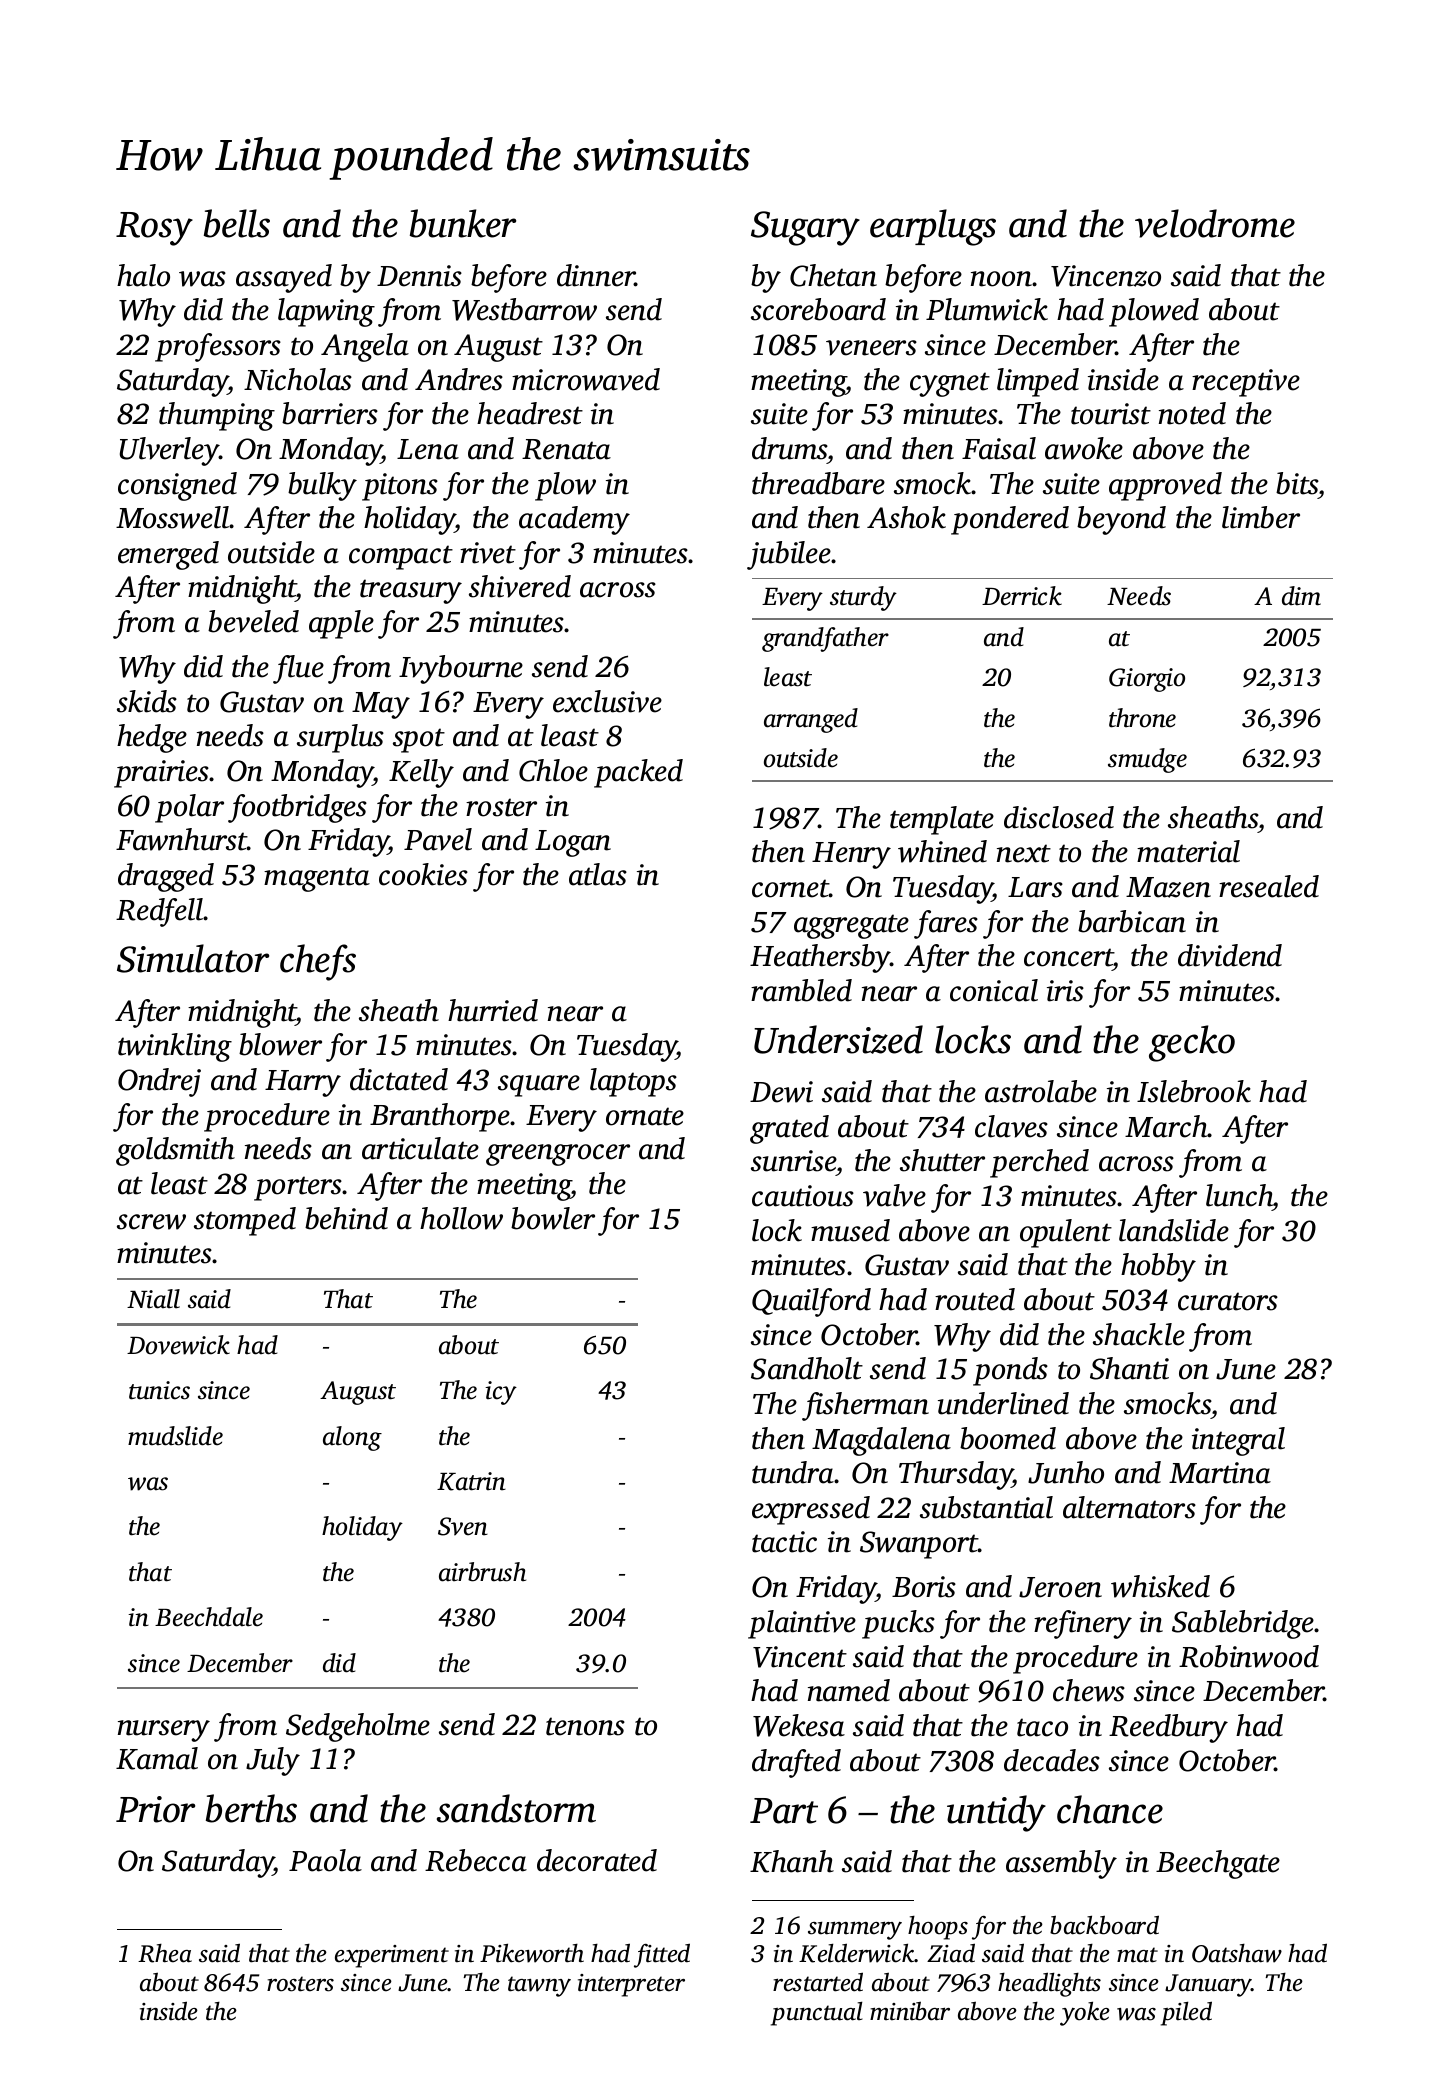  What do you see at coordinates (817, 2014) in the image?
I see `punctual` at bounding box center [817, 2014].
